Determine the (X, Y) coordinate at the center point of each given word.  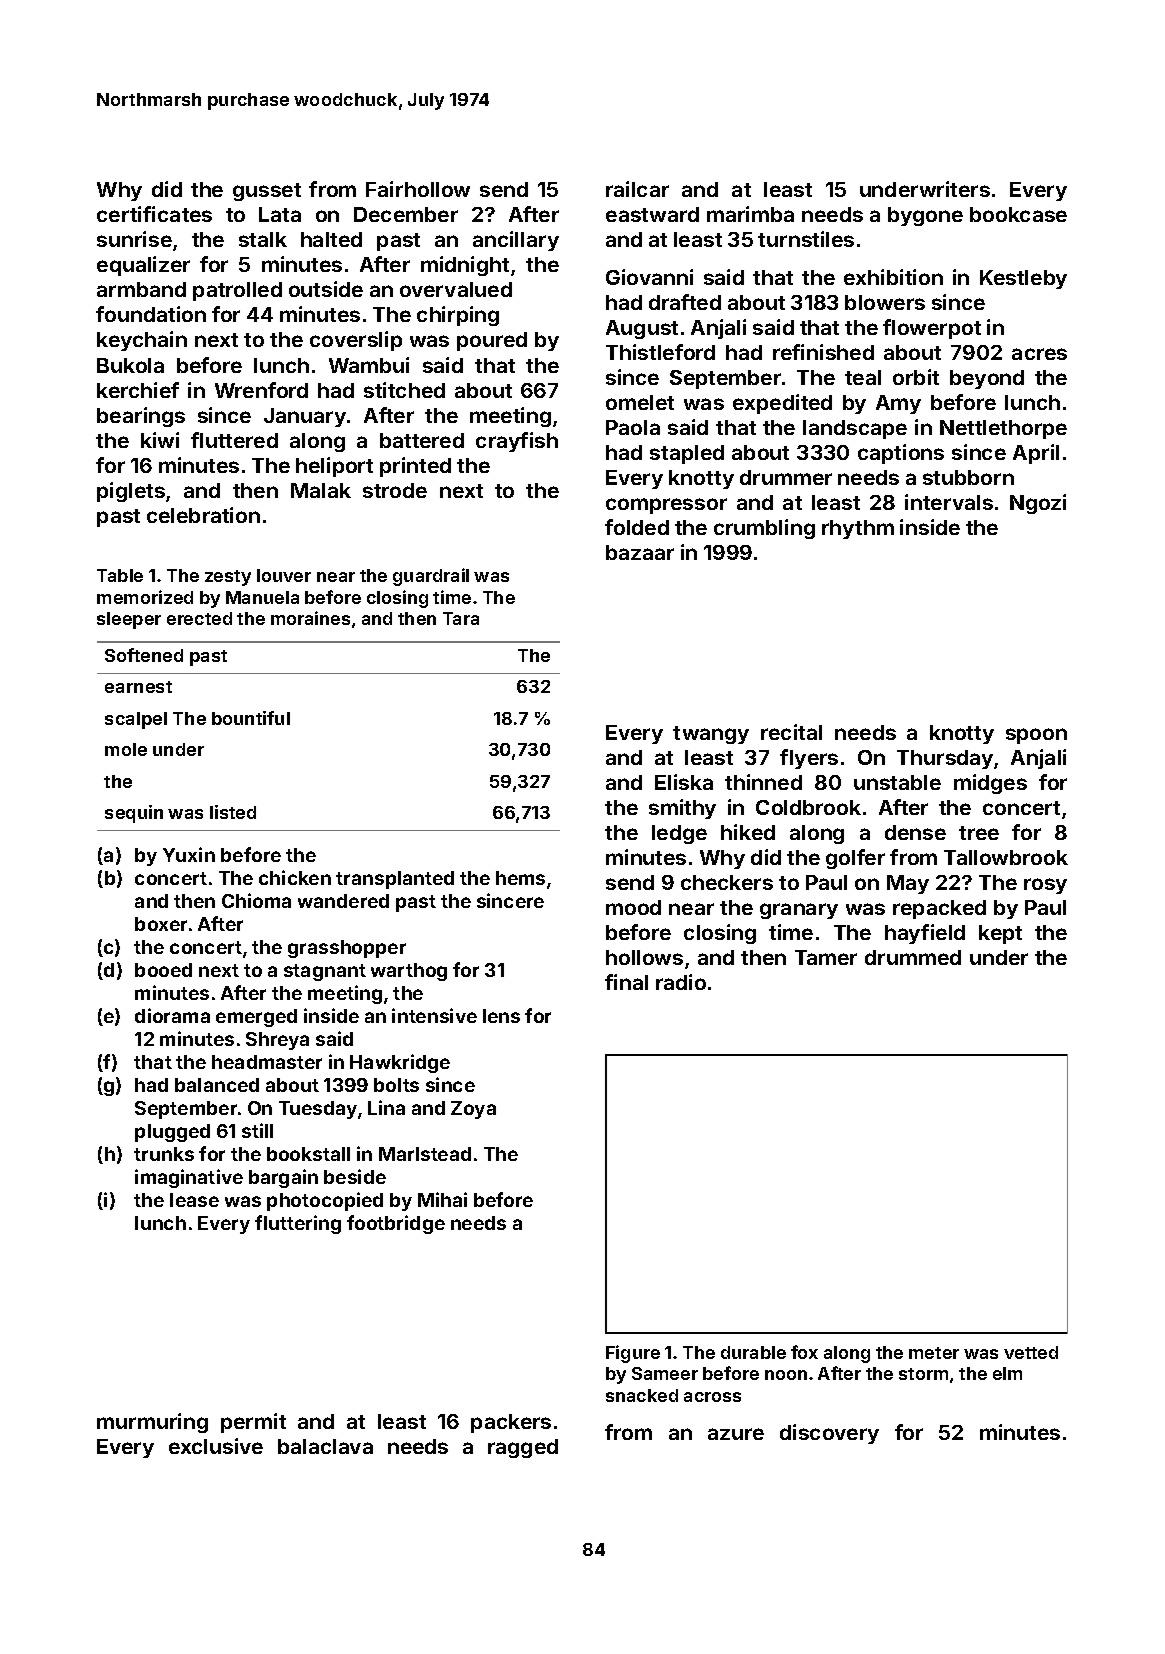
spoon (1036, 736)
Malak (321, 490)
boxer (161, 924)
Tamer (826, 957)
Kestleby (1023, 279)
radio (681, 982)
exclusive (216, 1446)
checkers (727, 882)
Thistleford (660, 352)
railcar (637, 189)
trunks (164, 1154)
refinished (823, 352)
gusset (267, 192)
